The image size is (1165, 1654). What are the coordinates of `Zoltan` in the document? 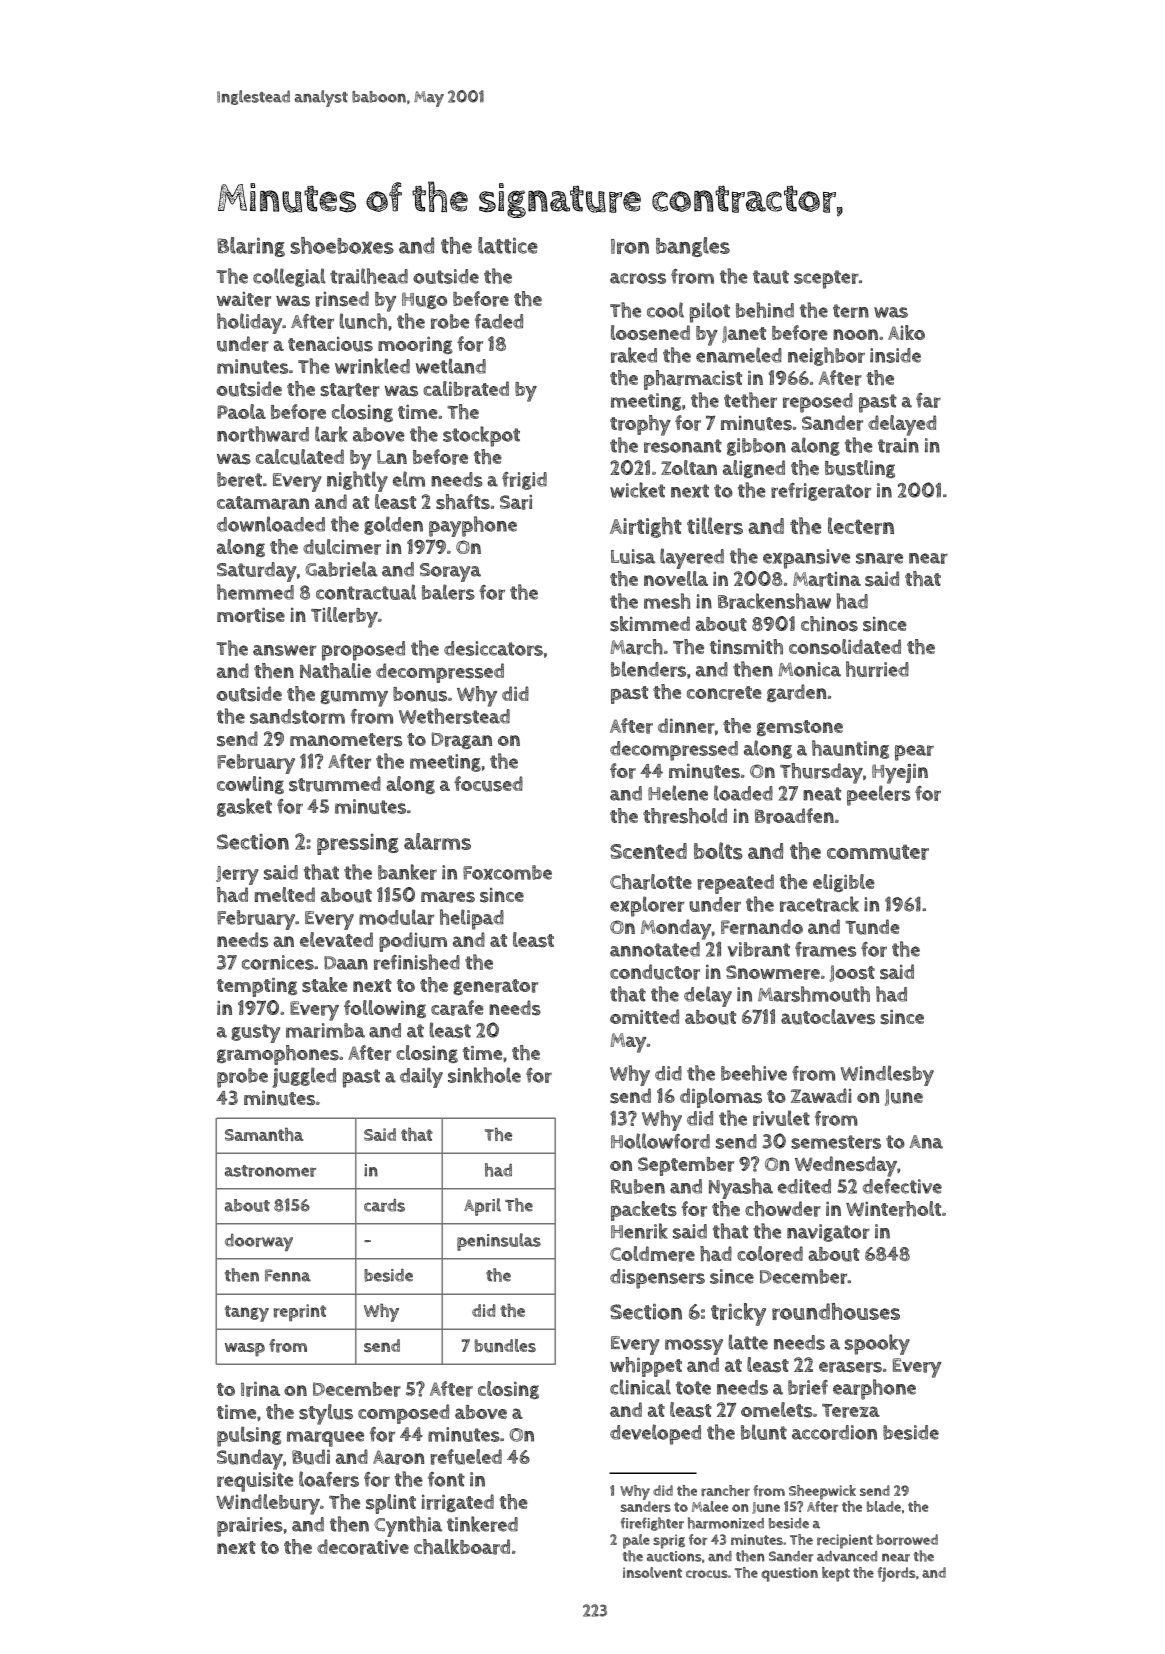 It's located at (689, 467).
